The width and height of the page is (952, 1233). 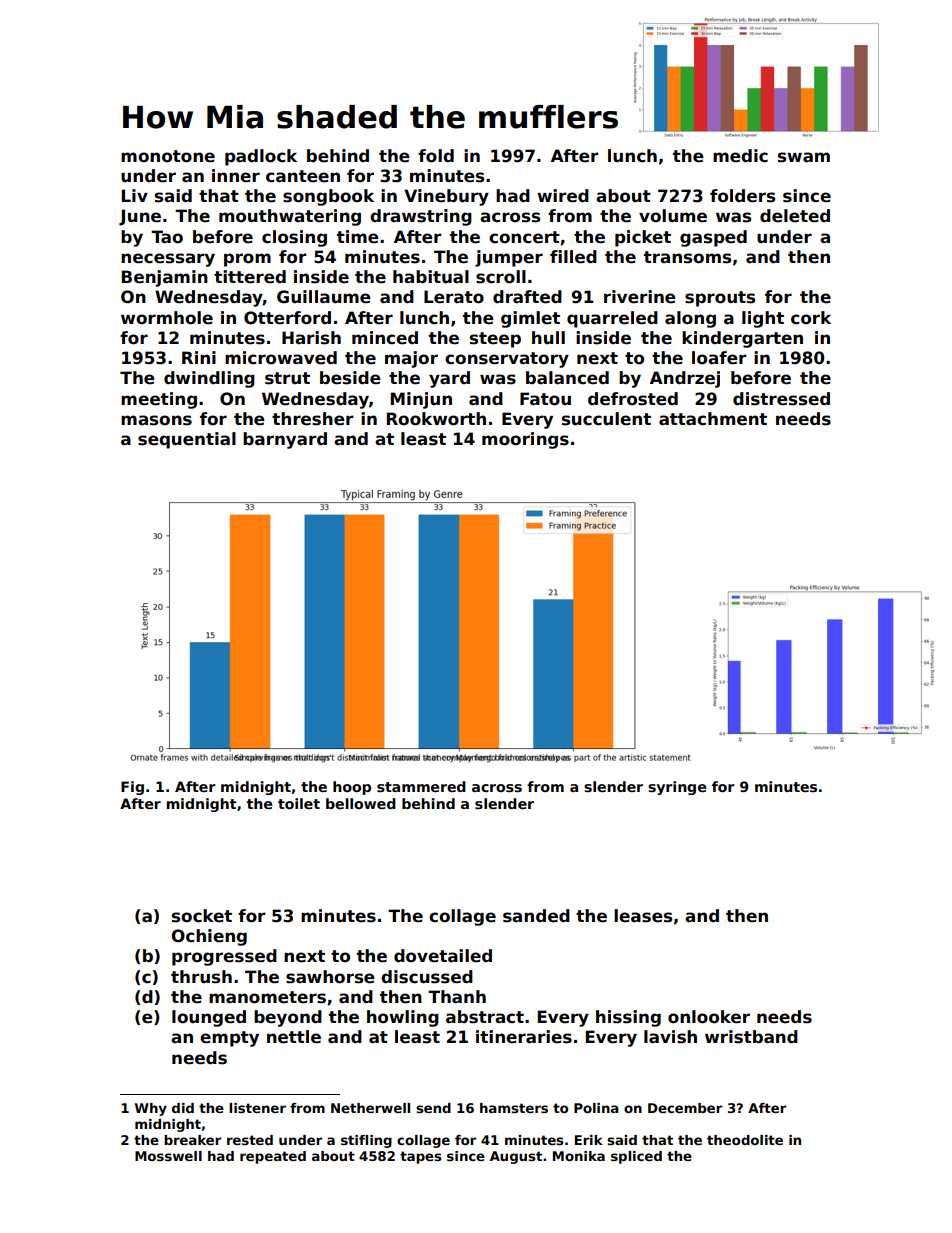 What do you see at coordinates (677, 788) in the page?
I see `syringe` at bounding box center [677, 788].
